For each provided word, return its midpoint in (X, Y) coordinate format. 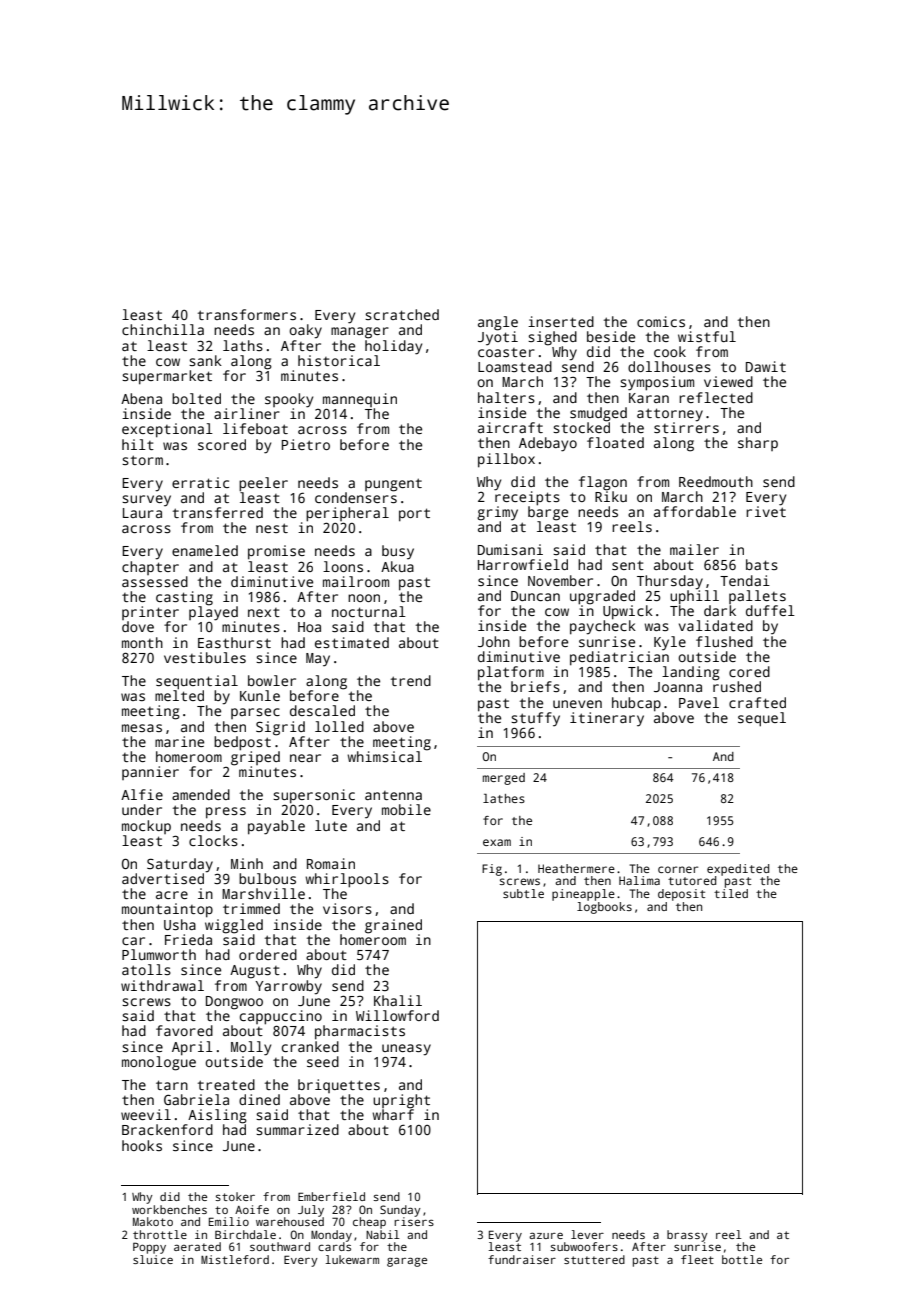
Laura (142, 513)
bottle (742, 1259)
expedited (738, 870)
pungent (393, 485)
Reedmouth (716, 481)
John (494, 641)
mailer (694, 549)
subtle (523, 893)
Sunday (400, 1211)
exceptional (167, 430)
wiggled (234, 926)
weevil (146, 1114)
